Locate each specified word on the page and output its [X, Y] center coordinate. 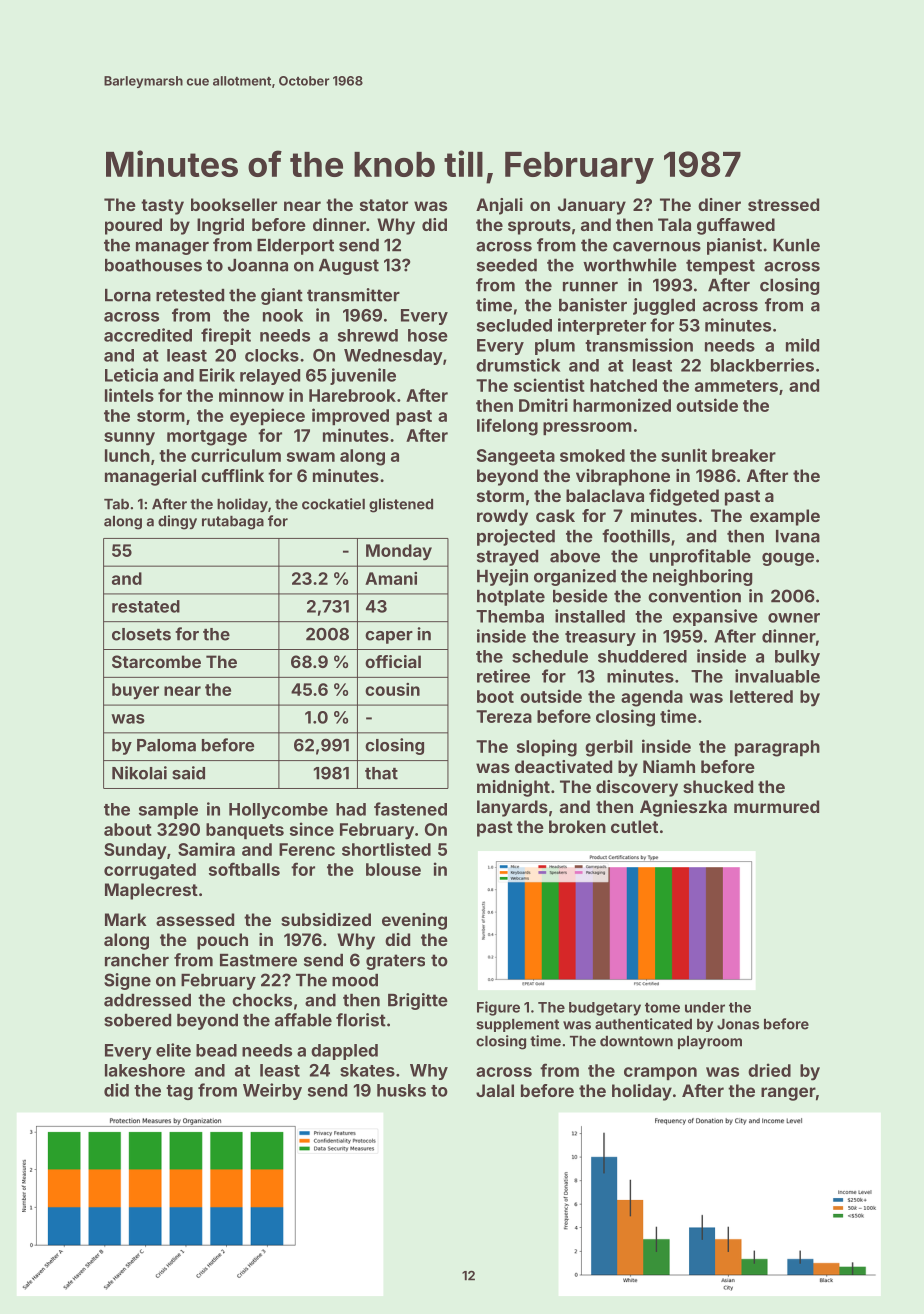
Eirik [217, 375]
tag [179, 1092]
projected [516, 537]
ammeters [736, 386]
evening [414, 921]
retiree [503, 676]
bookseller [234, 204]
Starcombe [156, 661]
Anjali [499, 206]
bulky [797, 658]
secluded [514, 325]
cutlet [634, 826]
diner [719, 204]
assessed [195, 919]
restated [146, 606]
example [785, 517]
